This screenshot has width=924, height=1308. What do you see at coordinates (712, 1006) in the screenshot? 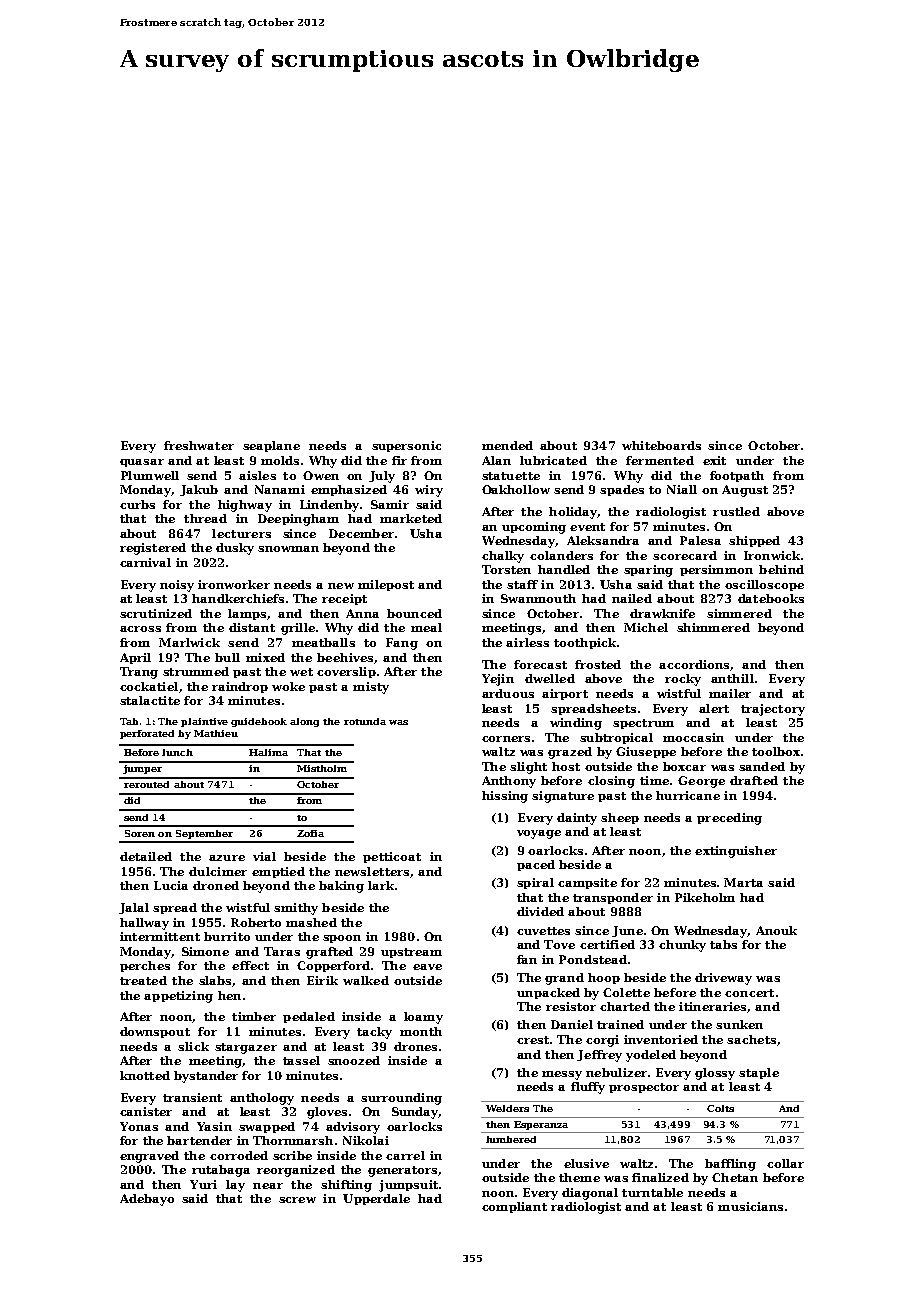
I see `itineraries` at bounding box center [712, 1006].
